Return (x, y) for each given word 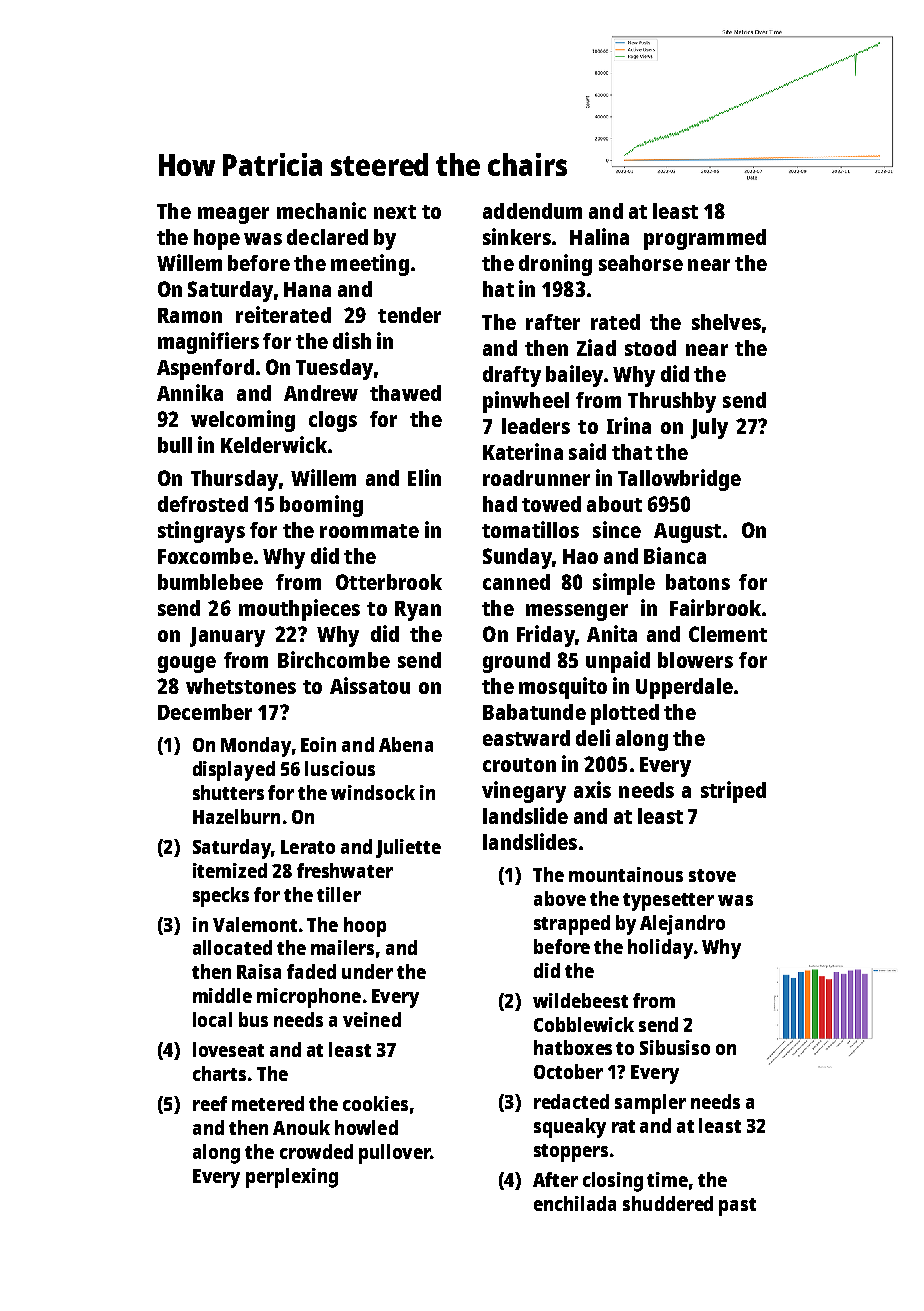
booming (321, 506)
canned (516, 582)
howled (366, 1127)
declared (327, 237)
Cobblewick (584, 1024)
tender (409, 315)
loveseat (228, 1049)
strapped (572, 925)
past (737, 1207)
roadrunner (536, 478)
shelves (726, 322)
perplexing (292, 1178)
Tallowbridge (679, 480)
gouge (187, 664)
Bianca (675, 555)
